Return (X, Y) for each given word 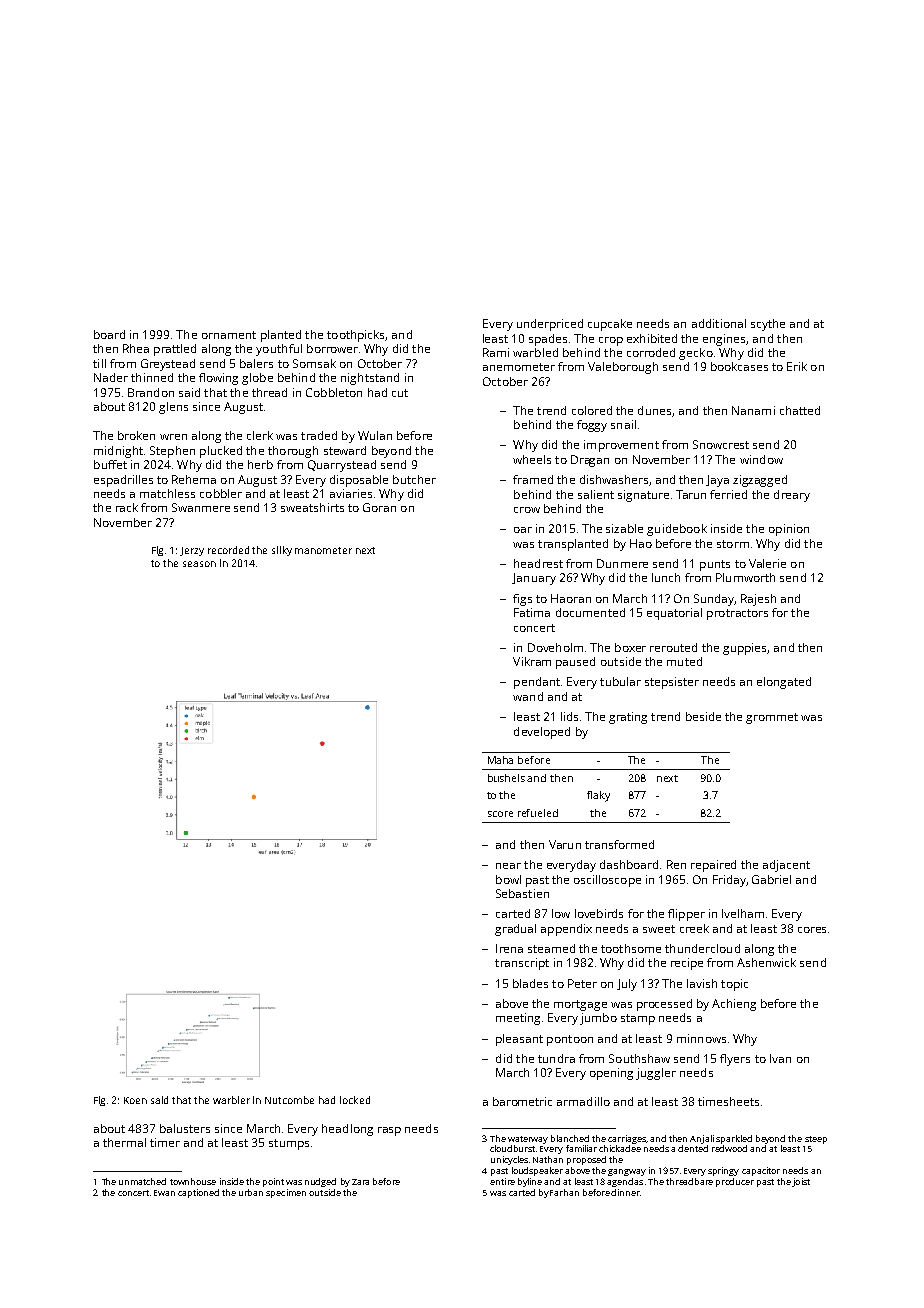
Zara (360, 1182)
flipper (686, 915)
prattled (175, 350)
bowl (508, 879)
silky (282, 551)
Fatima (532, 612)
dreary (792, 496)
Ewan (164, 1193)
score (500, 814)
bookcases (739, 366)
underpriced (550, 325)
